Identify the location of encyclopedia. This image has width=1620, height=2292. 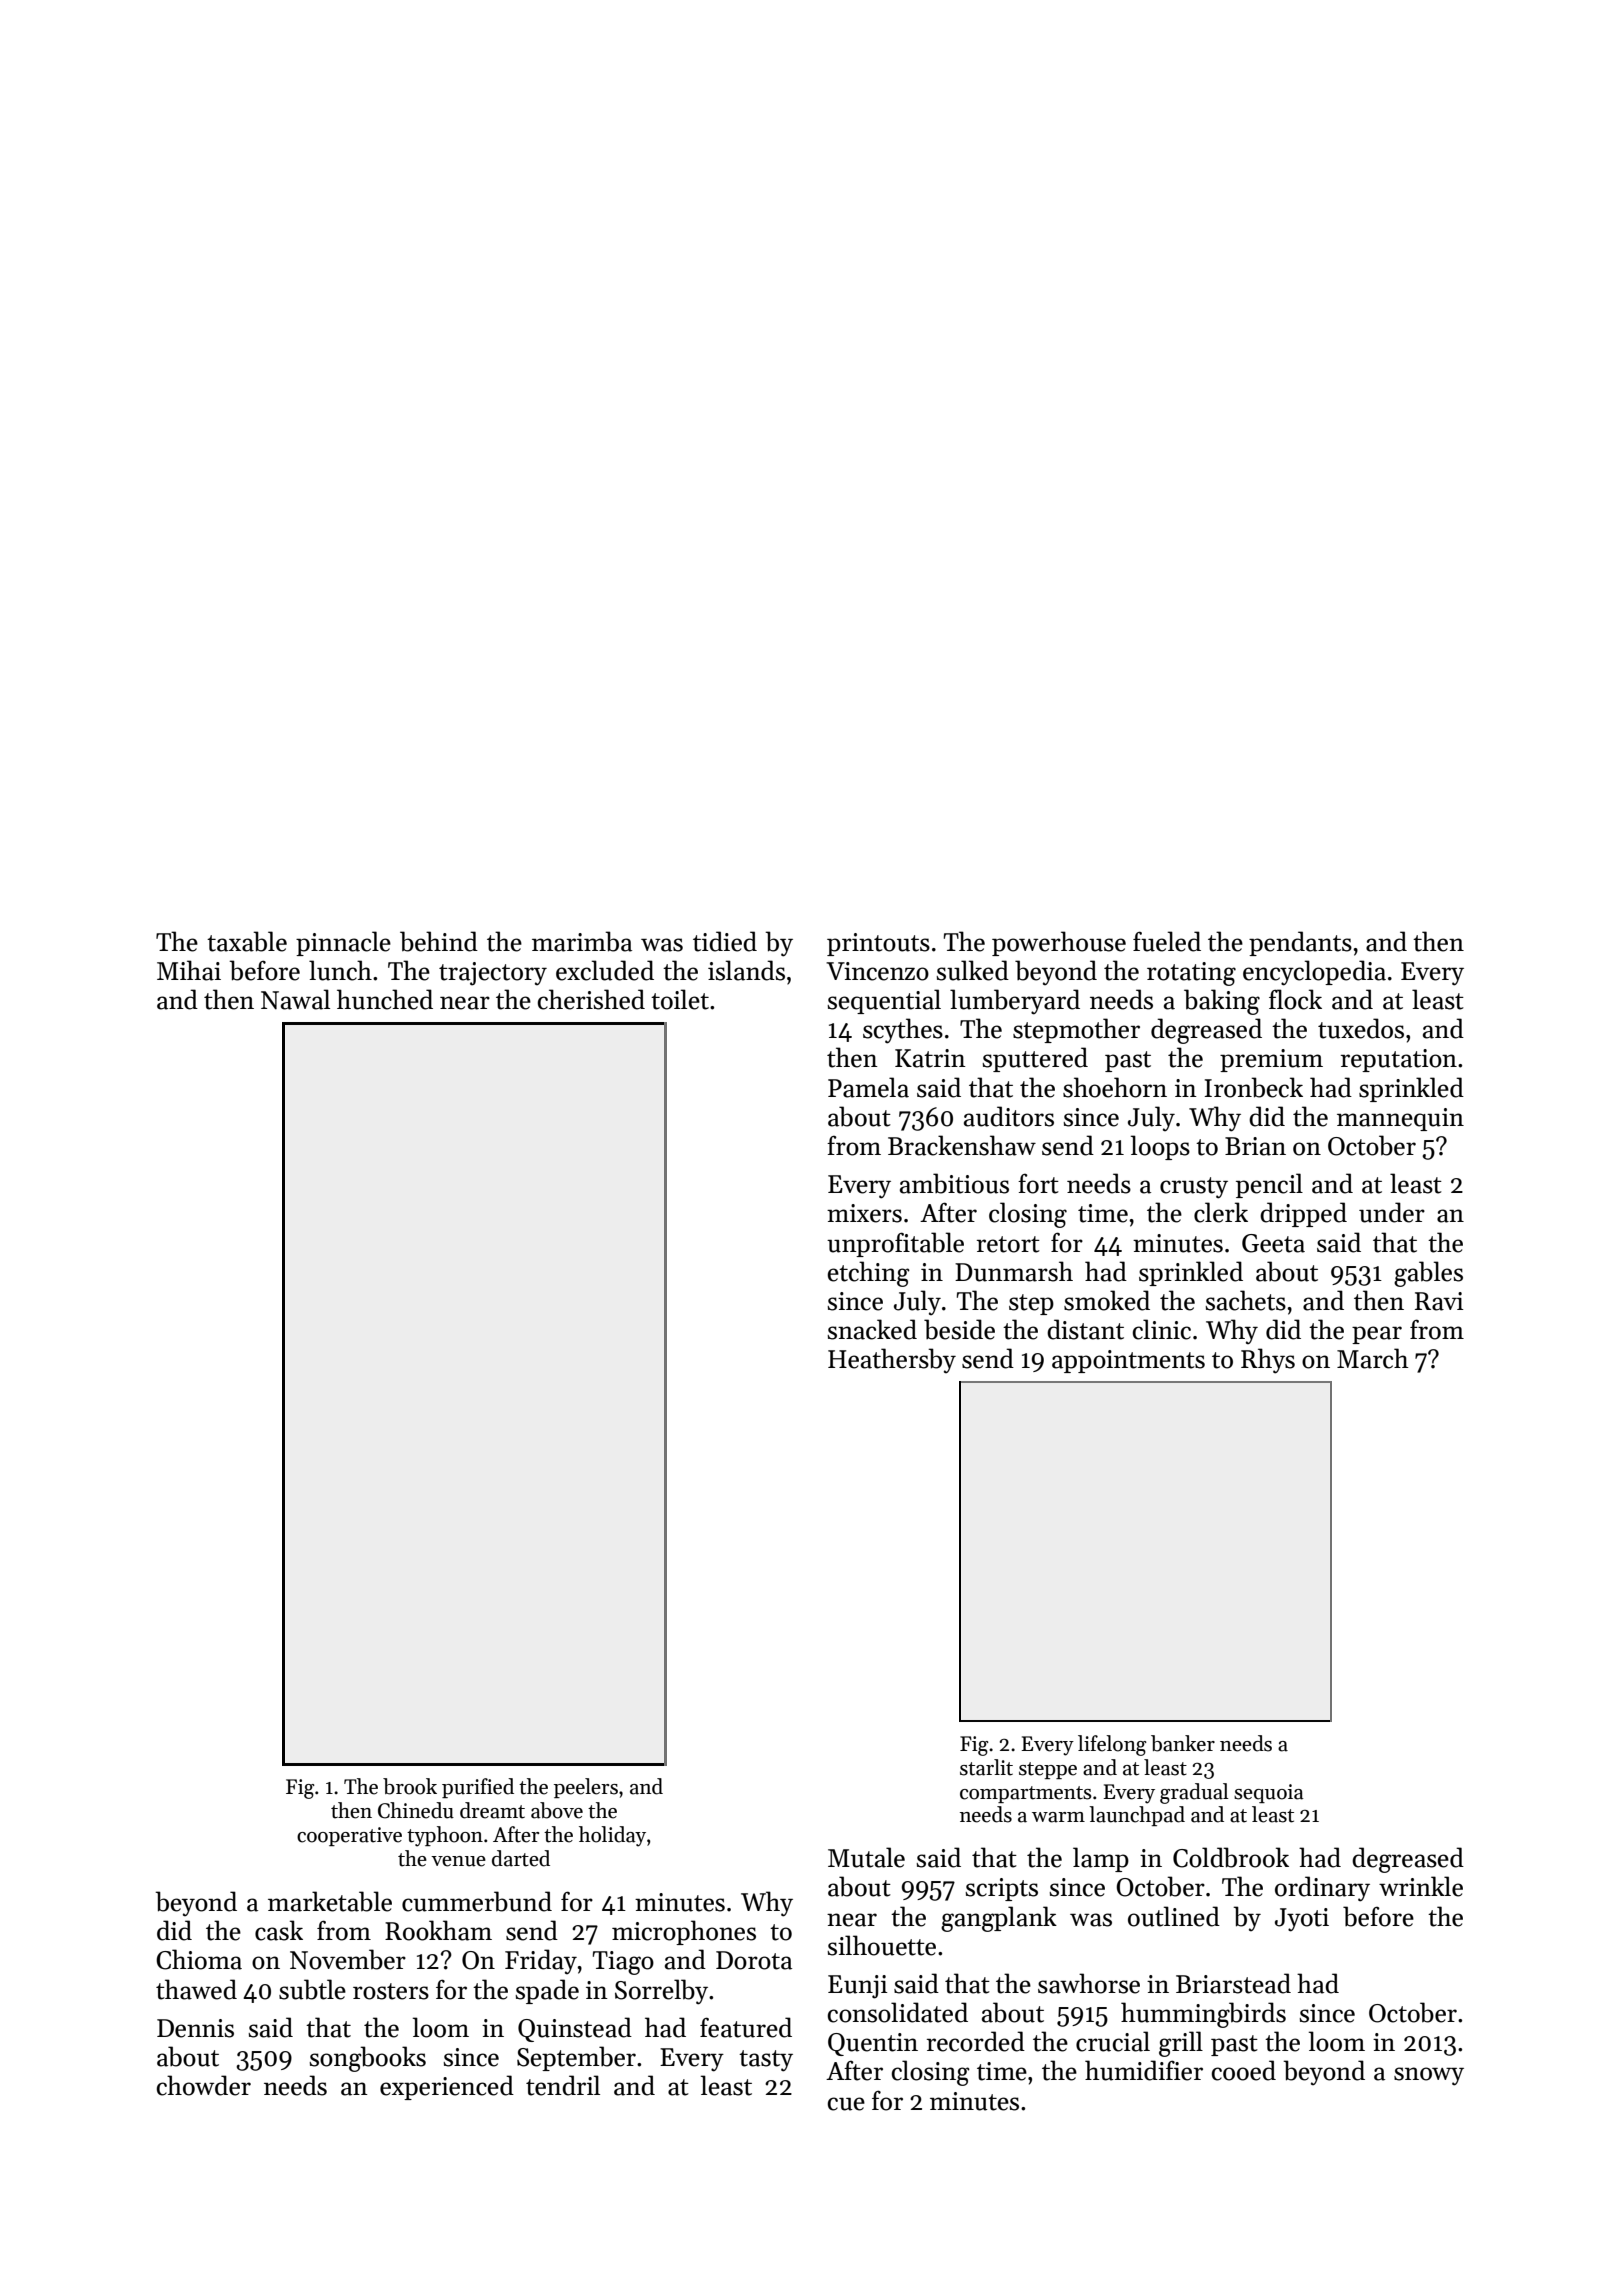
(1314, 973).
